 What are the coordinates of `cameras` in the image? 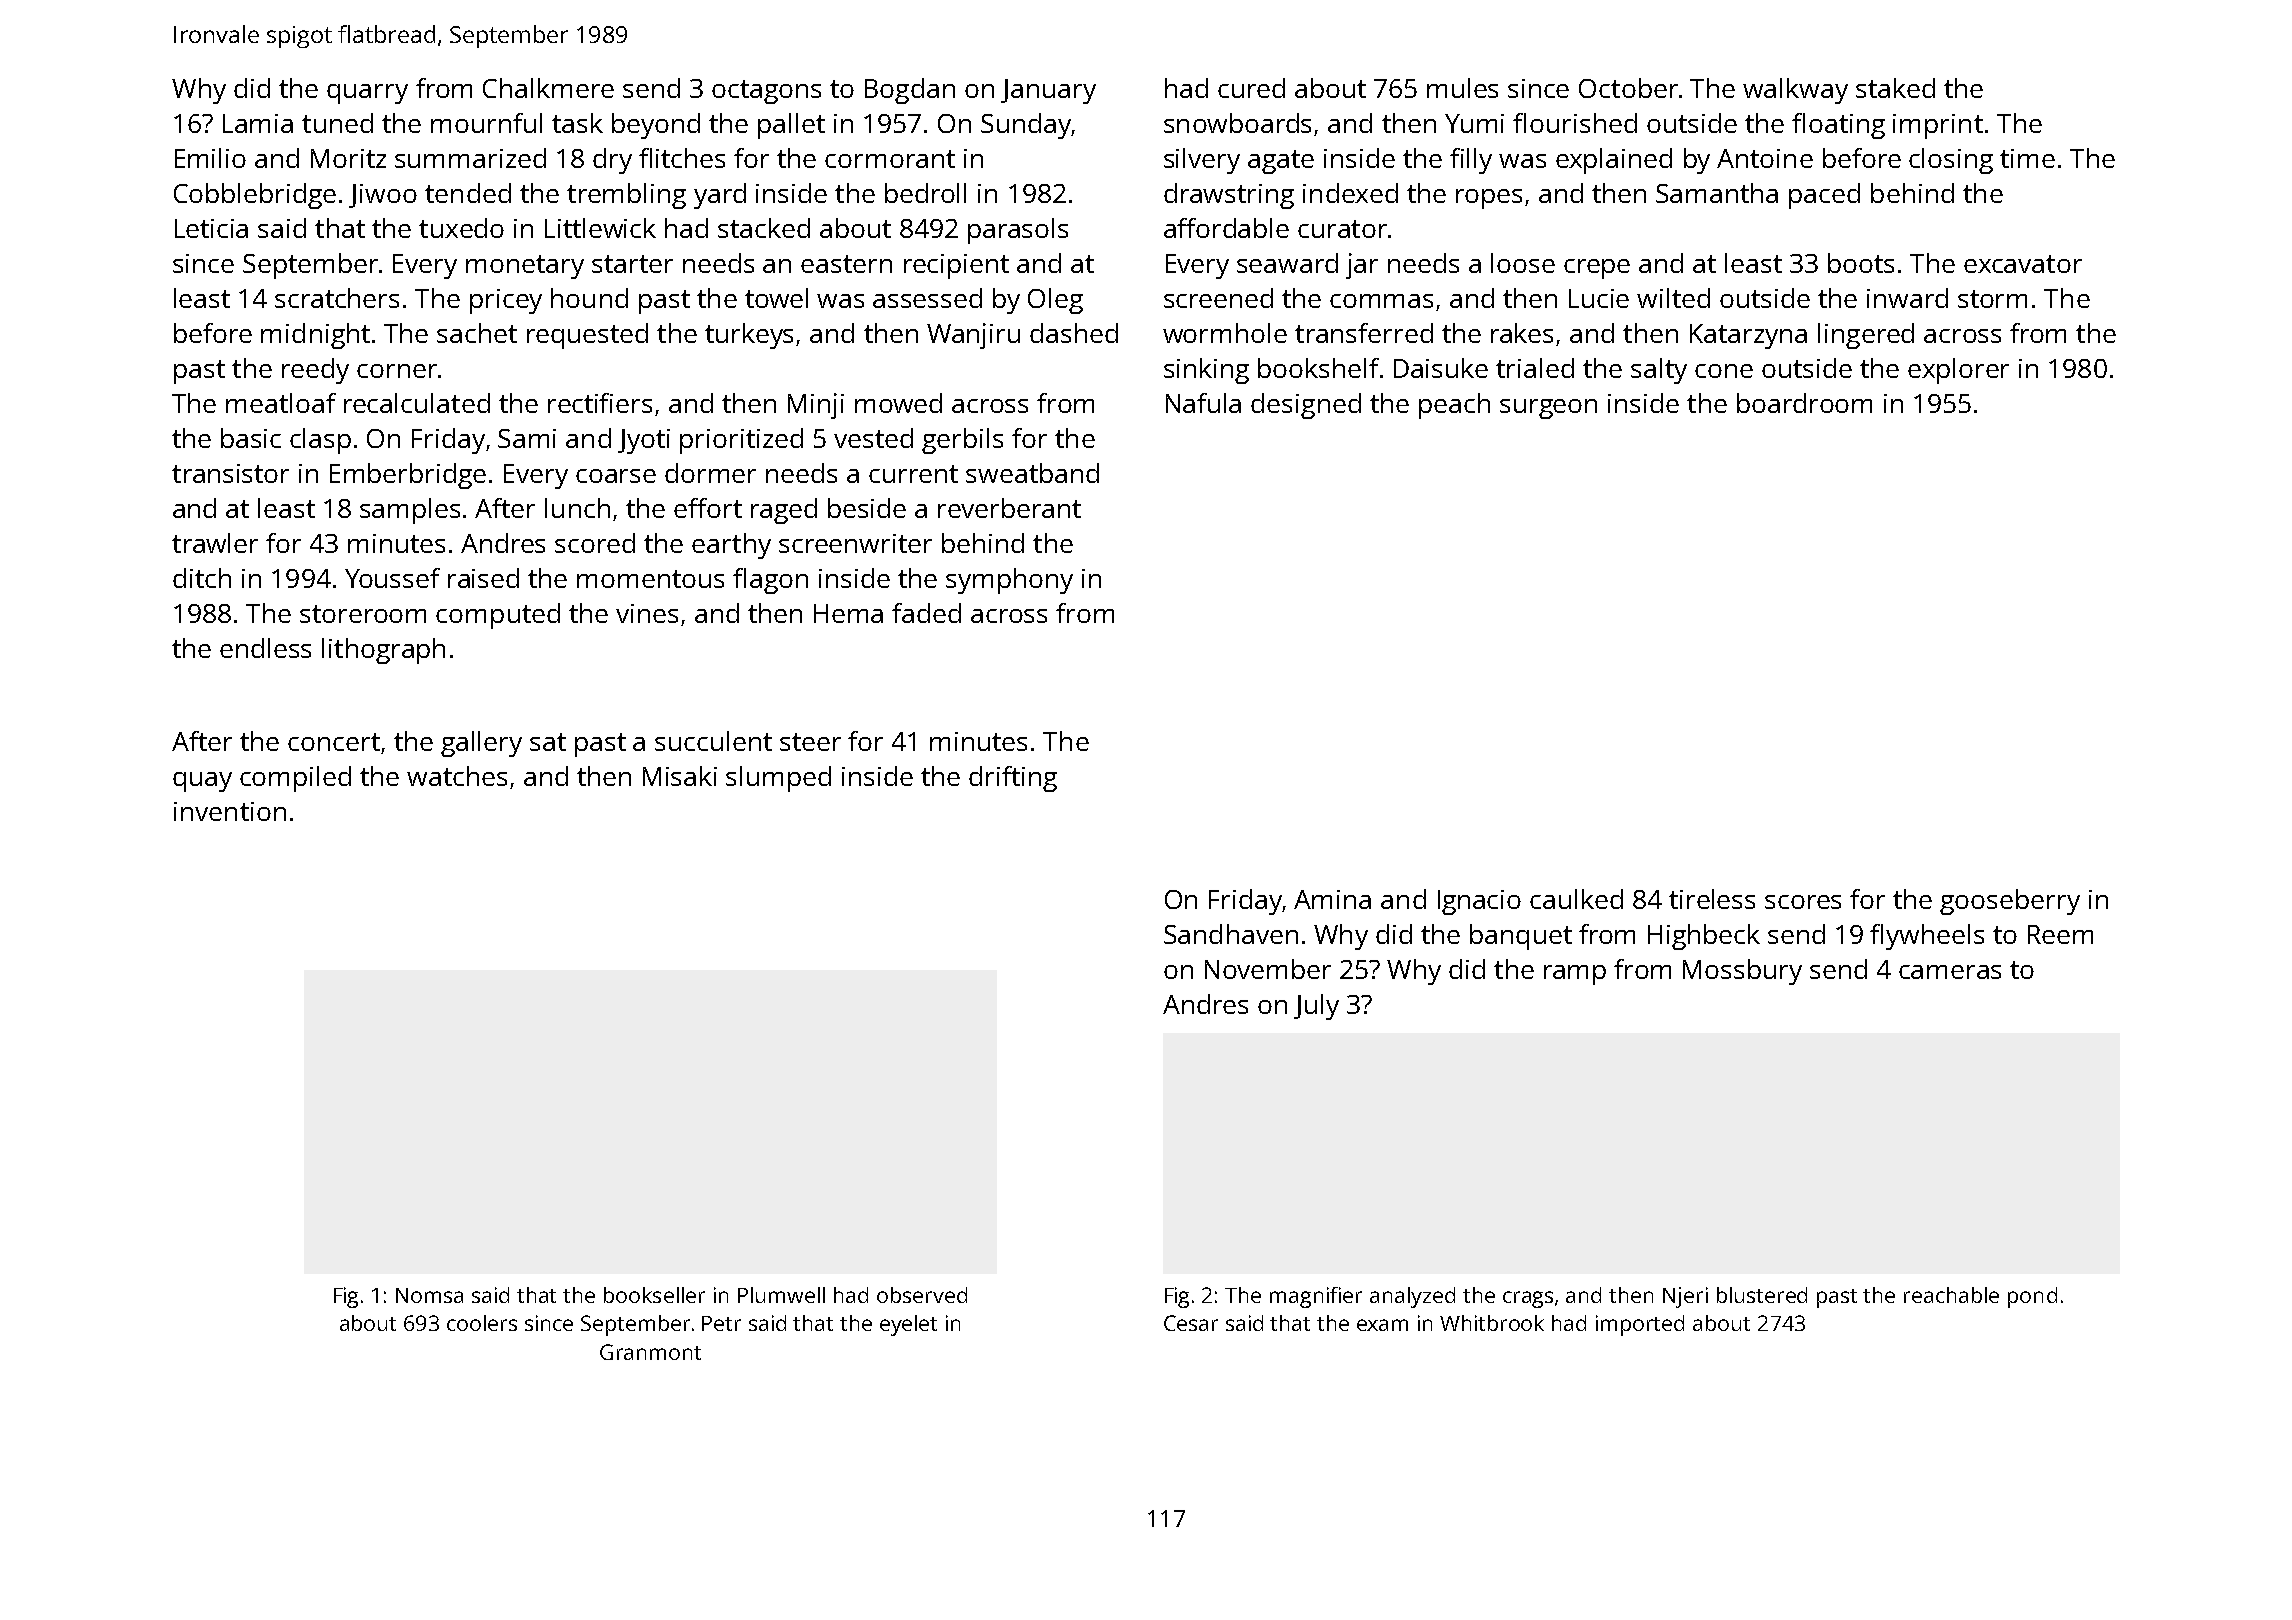 It's located at (1950, 972).
